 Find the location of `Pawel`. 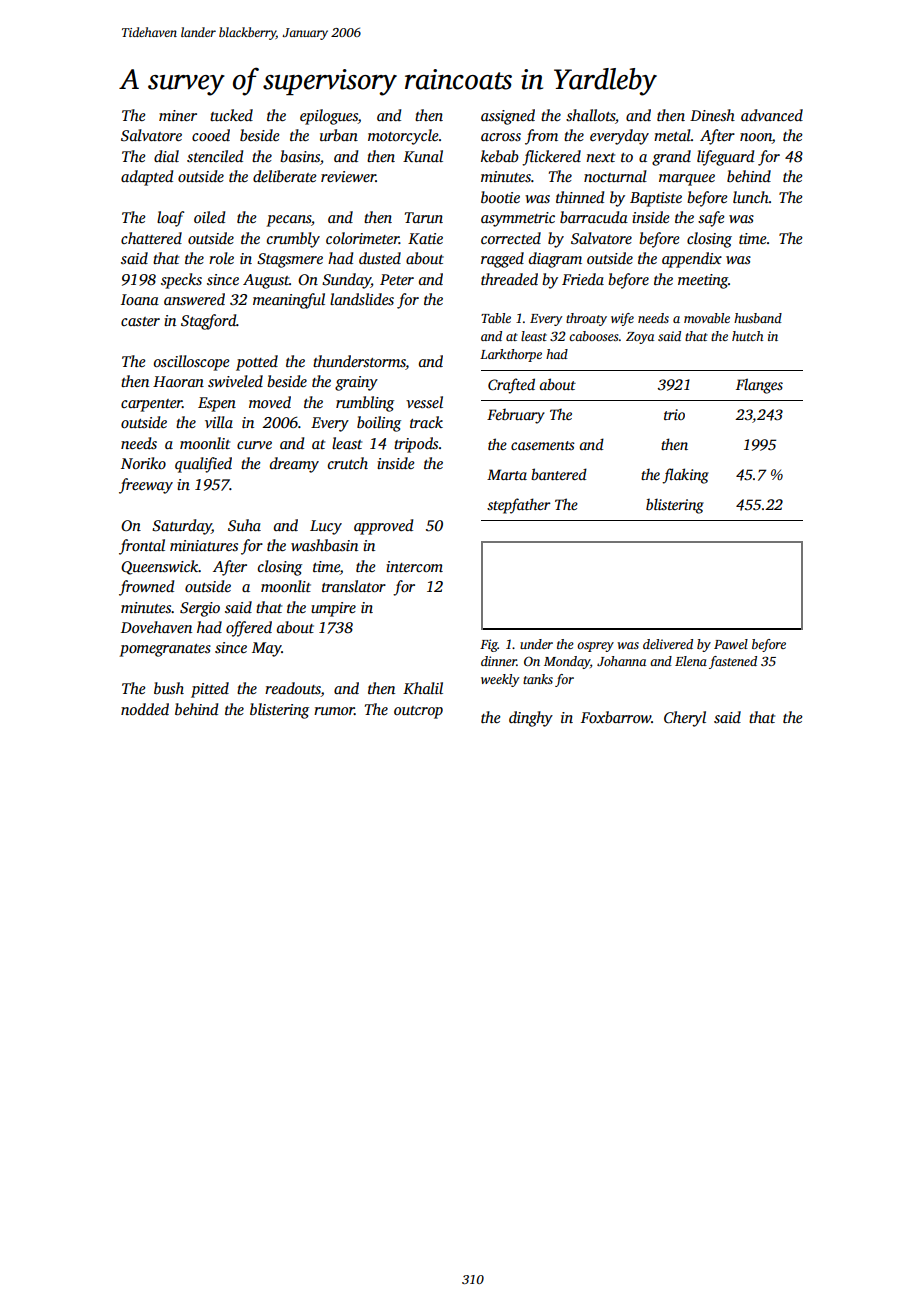

Pawel is located at coordinates (731, 644).
